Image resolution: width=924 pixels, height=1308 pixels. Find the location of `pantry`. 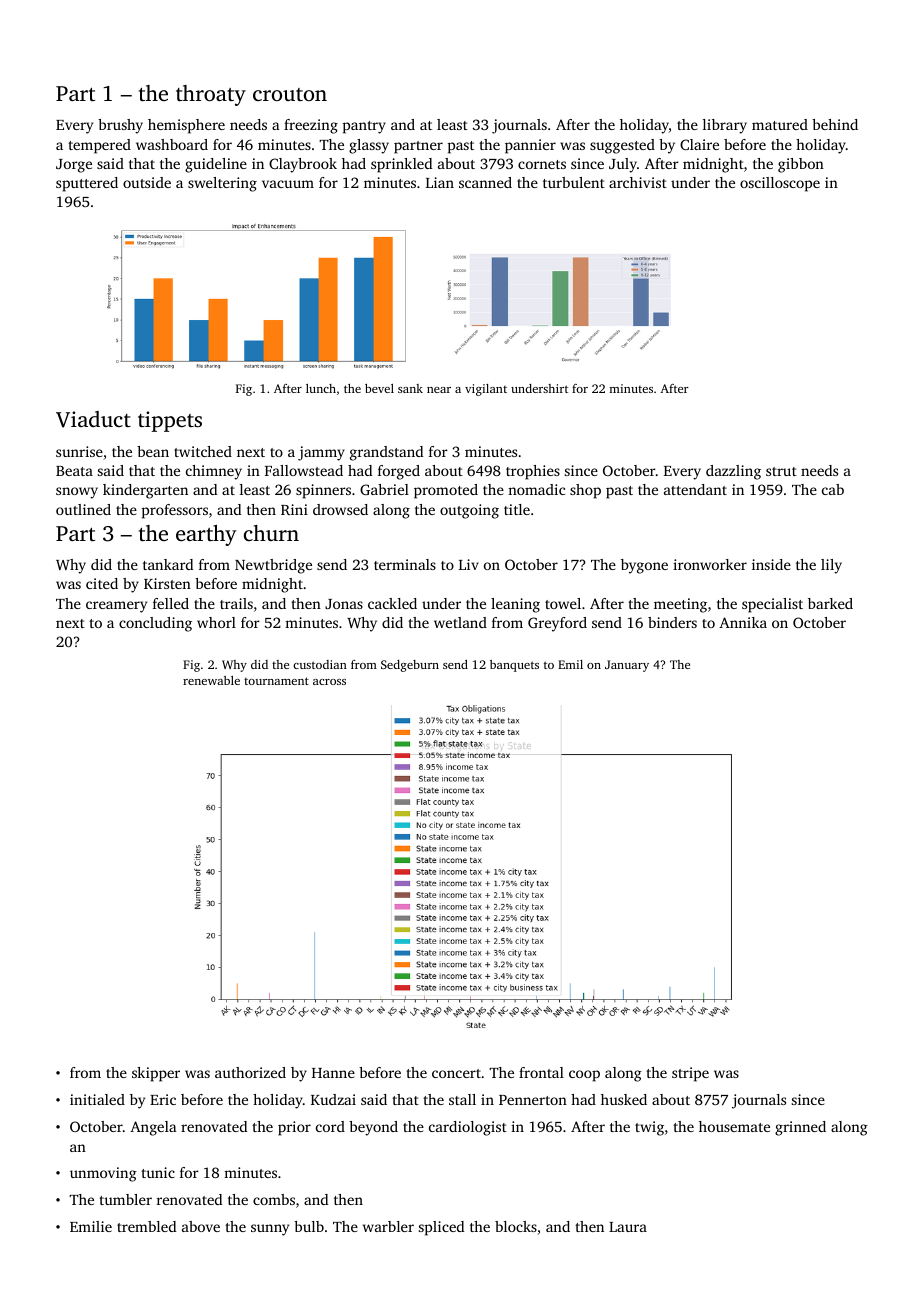

pantry is located at coordinates (364, 127).
